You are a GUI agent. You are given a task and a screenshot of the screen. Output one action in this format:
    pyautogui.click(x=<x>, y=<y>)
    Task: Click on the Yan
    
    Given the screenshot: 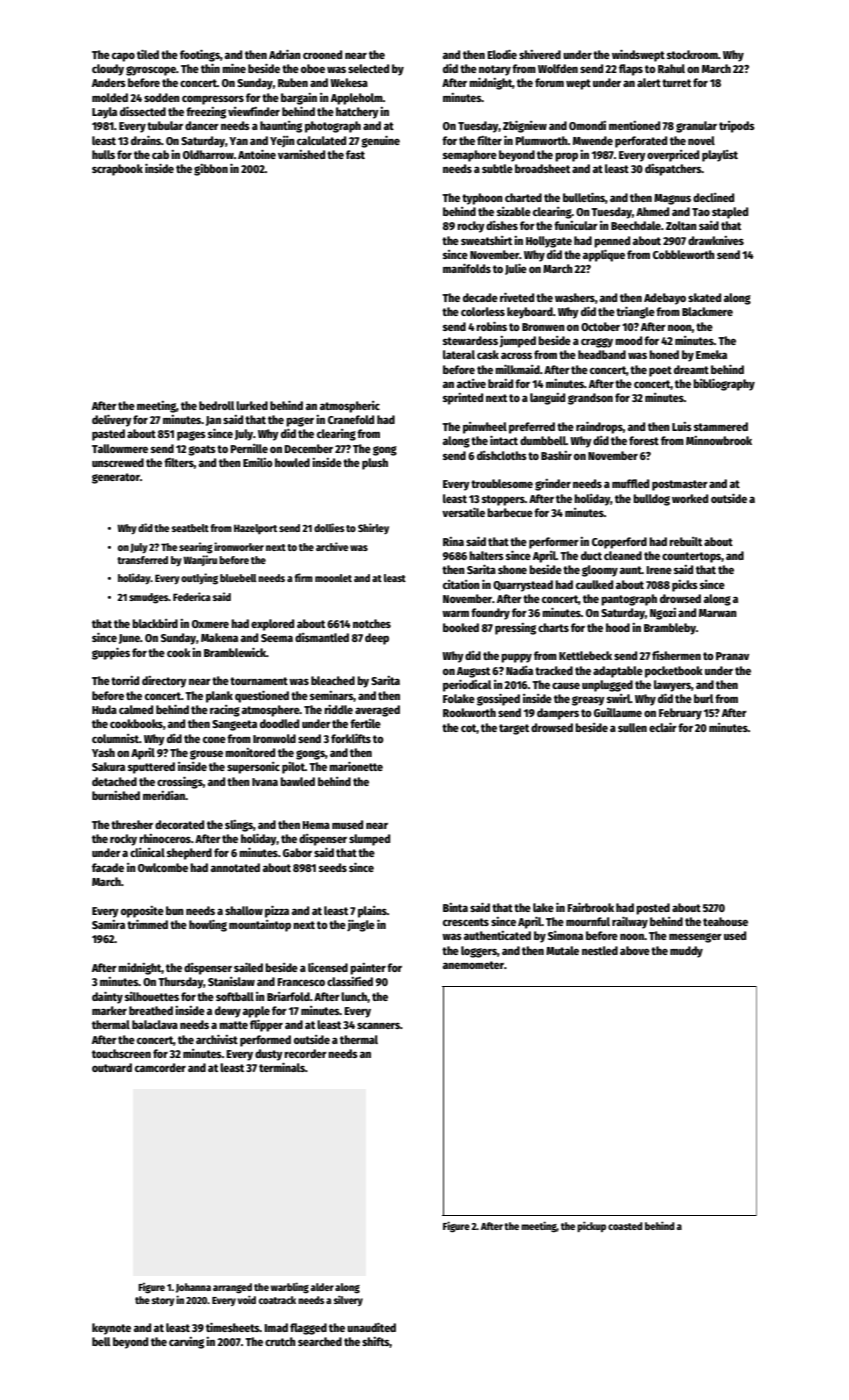 What is the action you would take?
    pyautogui.click(x=238, y=141)
